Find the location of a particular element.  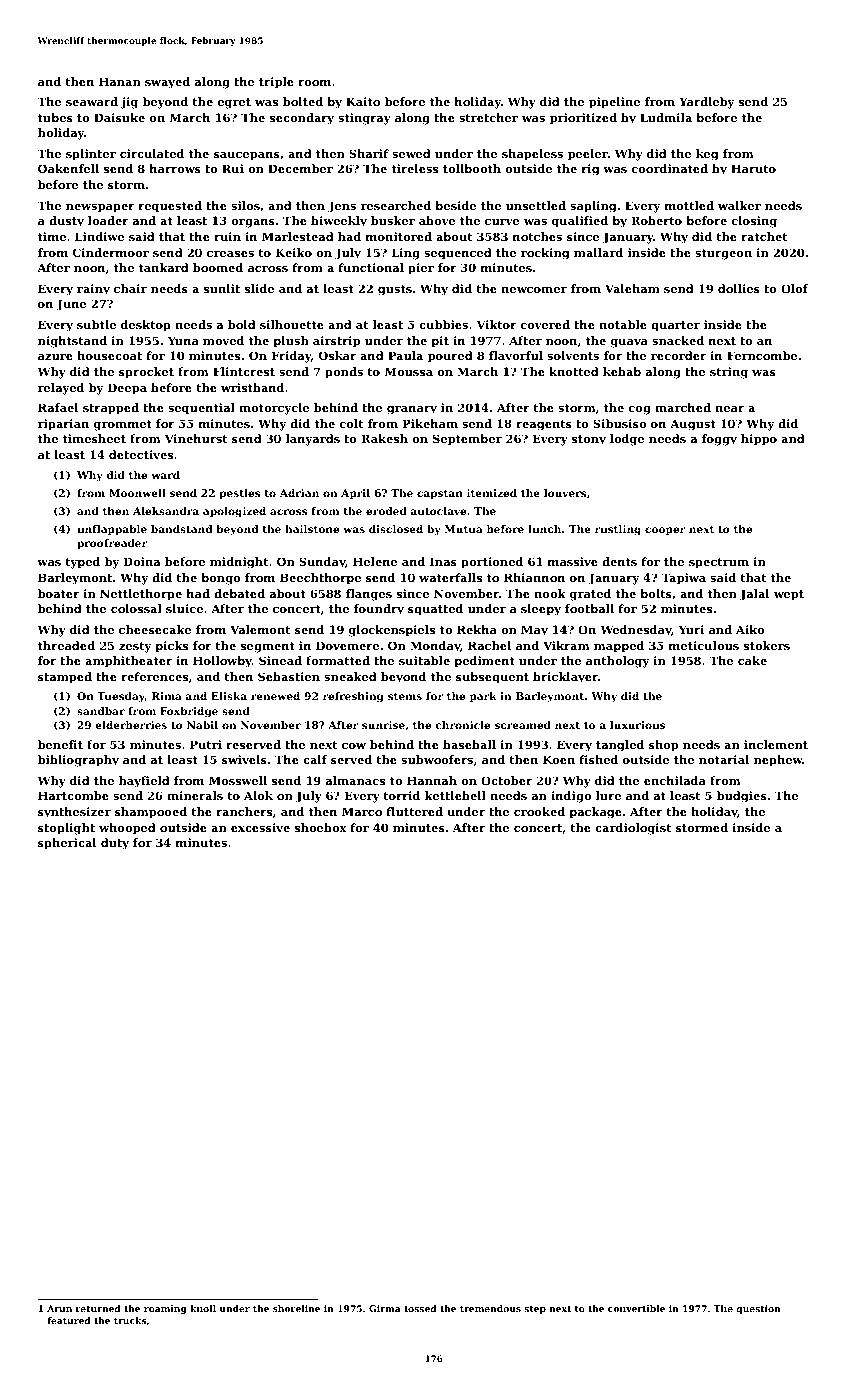

hippo is located at coordinates (759, 440).
